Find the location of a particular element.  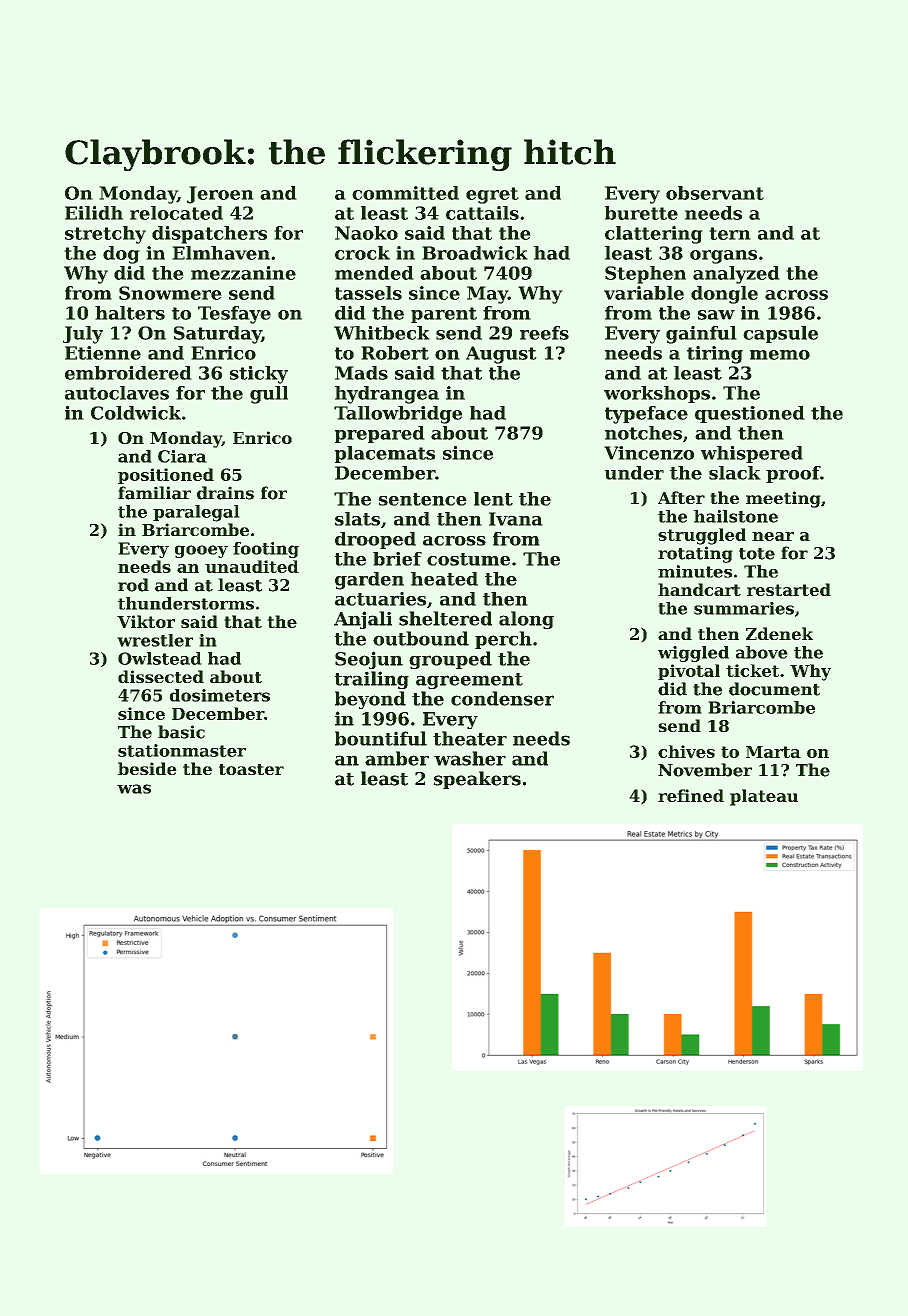

dog is located at coordinates (121, 255).
